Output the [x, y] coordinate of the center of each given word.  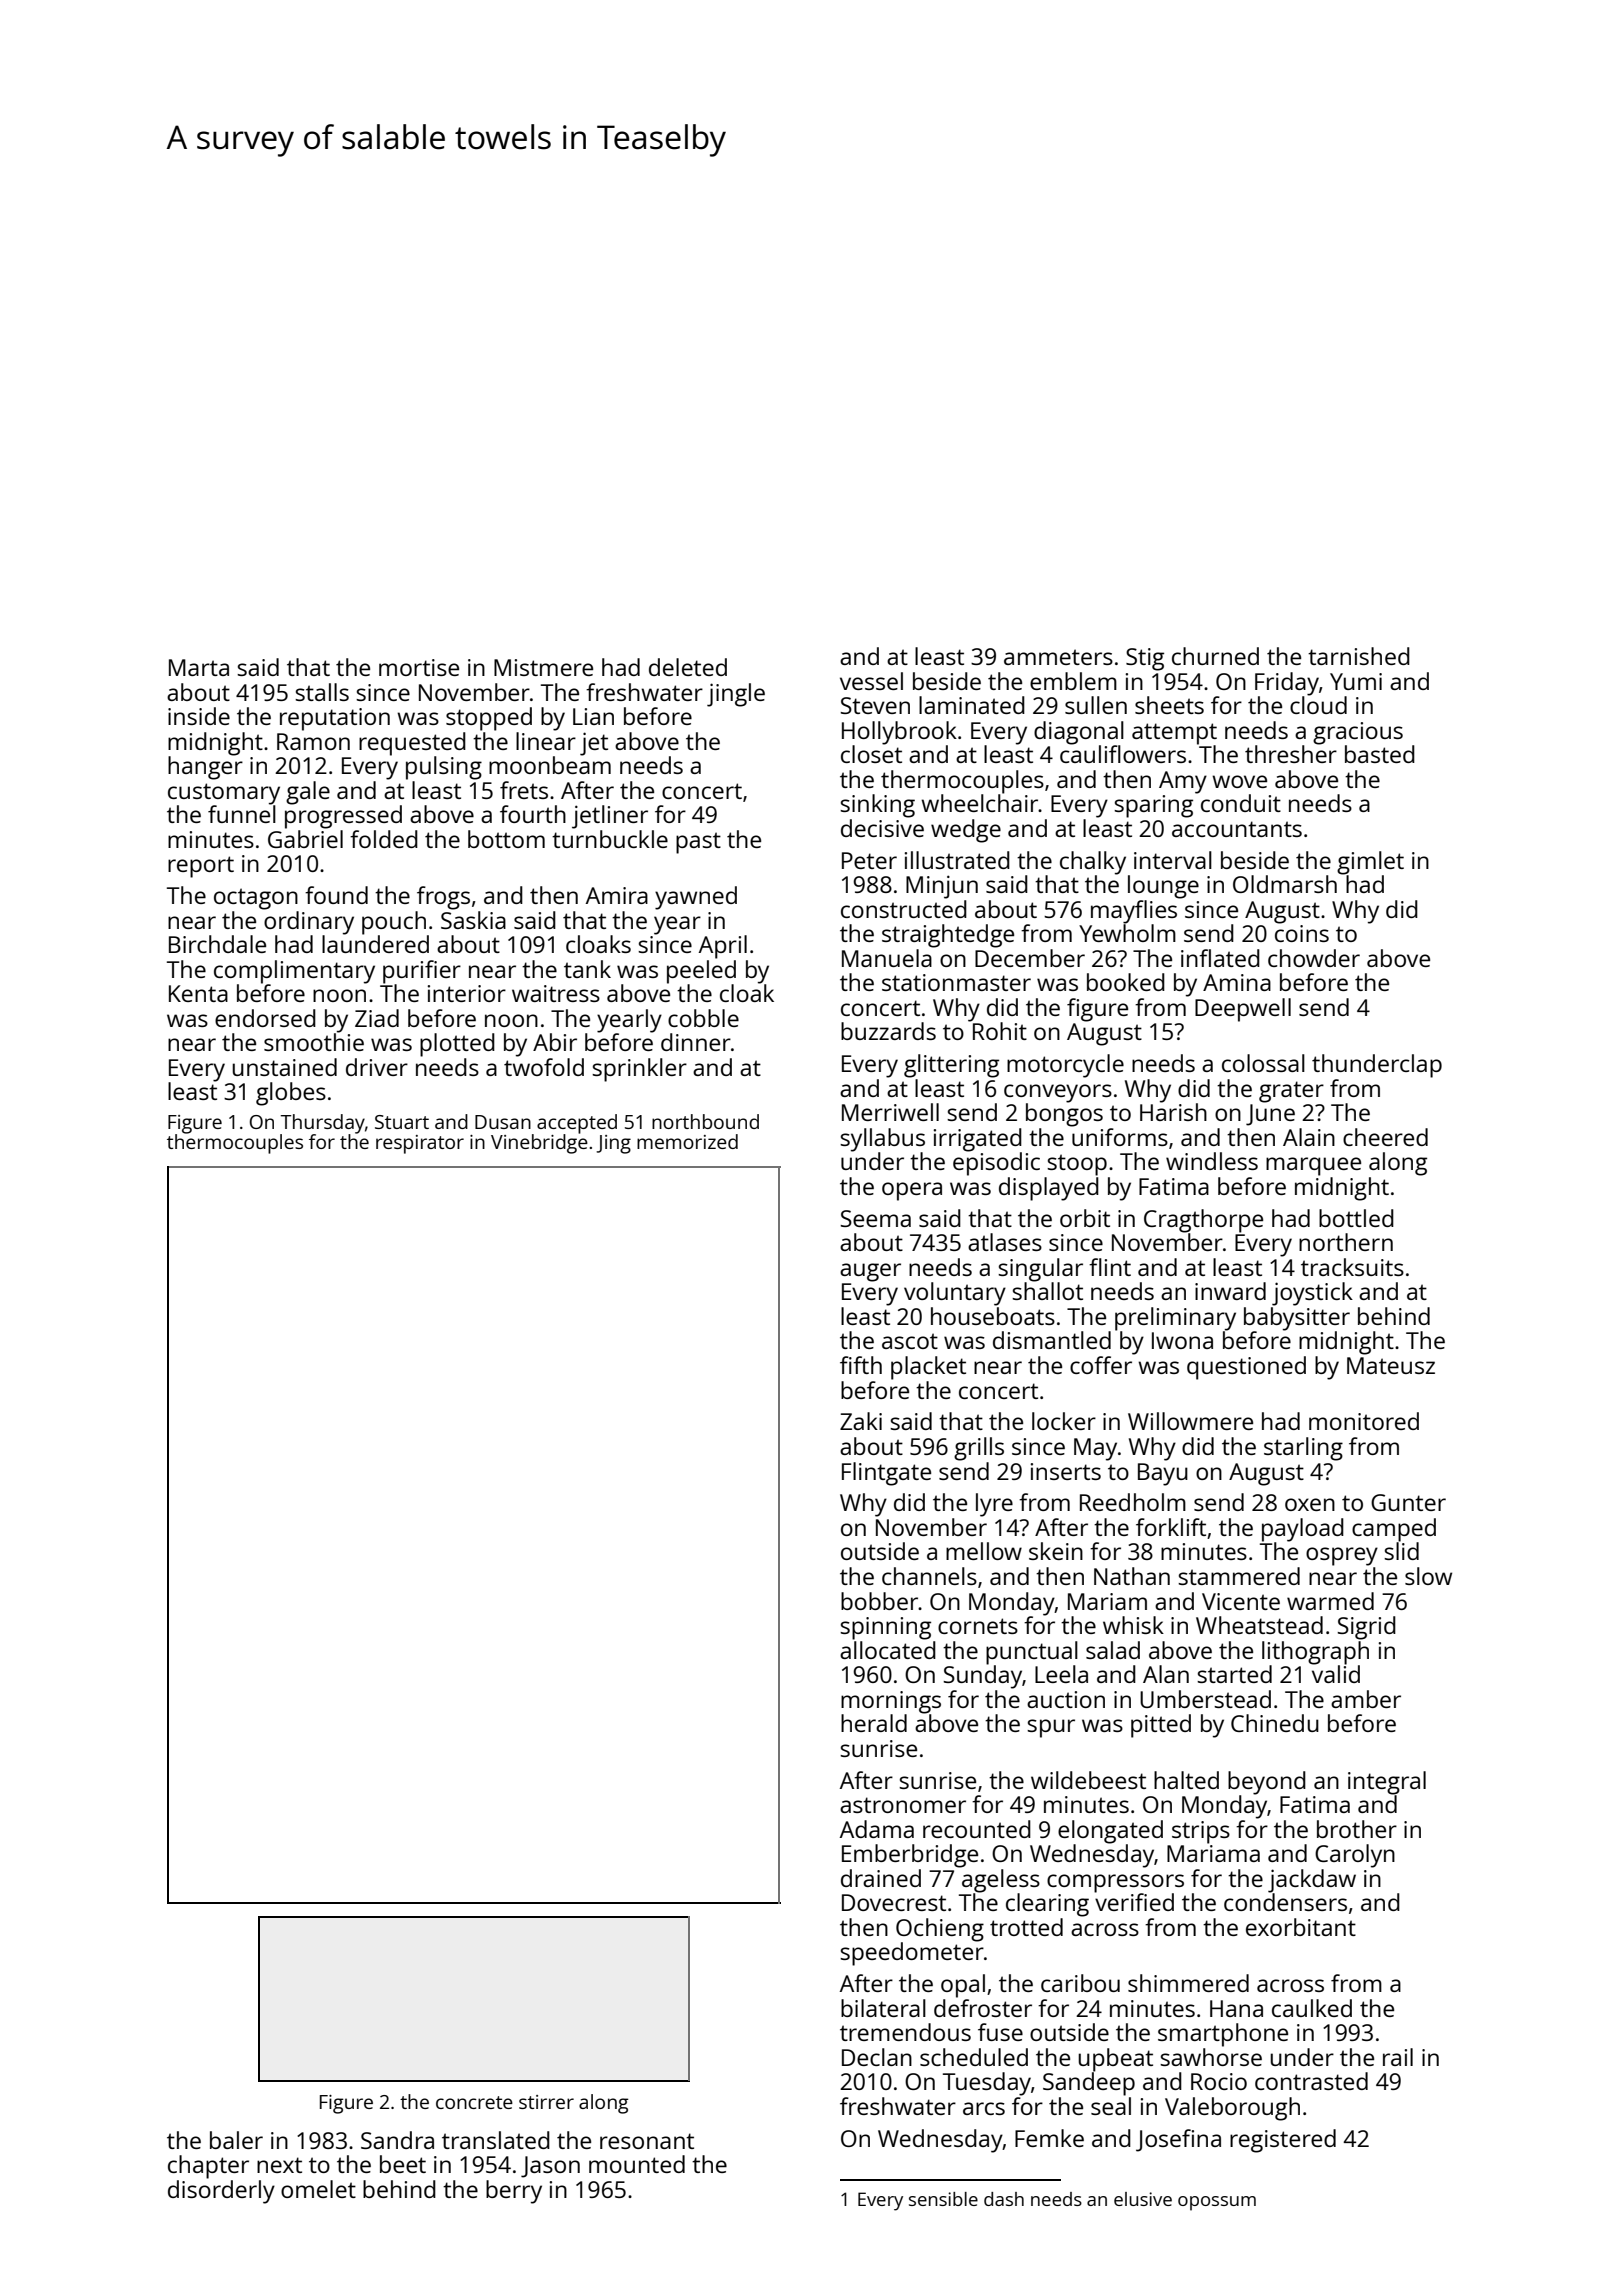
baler [236, 2140]
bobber [879, 1601]
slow [1428, 1576]
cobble [703, 1018]
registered [1283, 2141]
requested [412, 744]
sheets [1169, 705]
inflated [1220, 958]
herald [874, 1723]
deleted [688, 667]
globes [291, 1094]
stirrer [546, 2102]
